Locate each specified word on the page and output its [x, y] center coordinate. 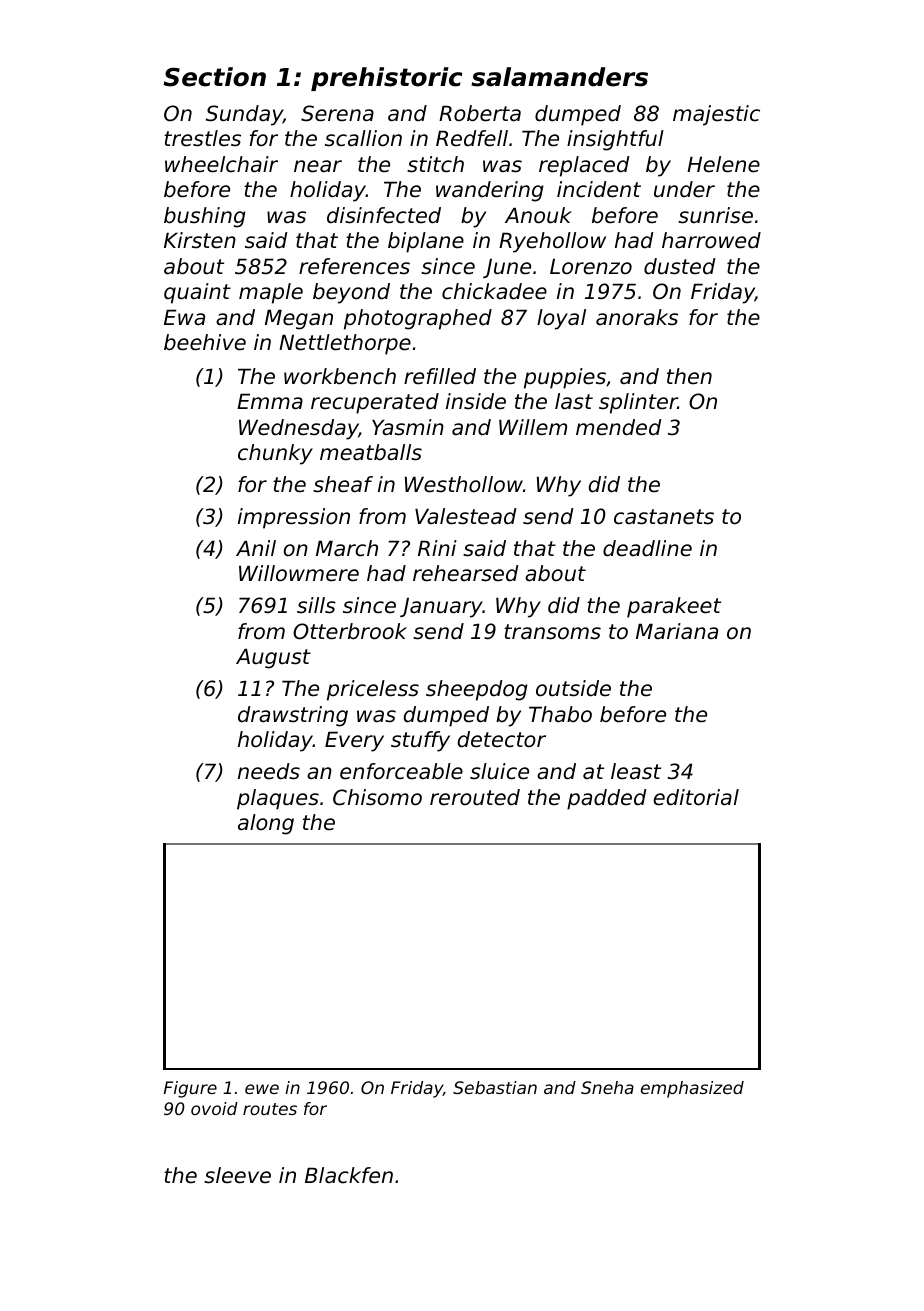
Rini [437, 548]
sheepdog [477, 690]
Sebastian [495, 1087]
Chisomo [377, 797]
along [266, 824]
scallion [363, 138]
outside [573, 688]
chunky [275, 454]
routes [270, 1109]
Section [214, 77]
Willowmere [299, 573]
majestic [716, 115]
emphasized [692, 1089]
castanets [664, 517]
